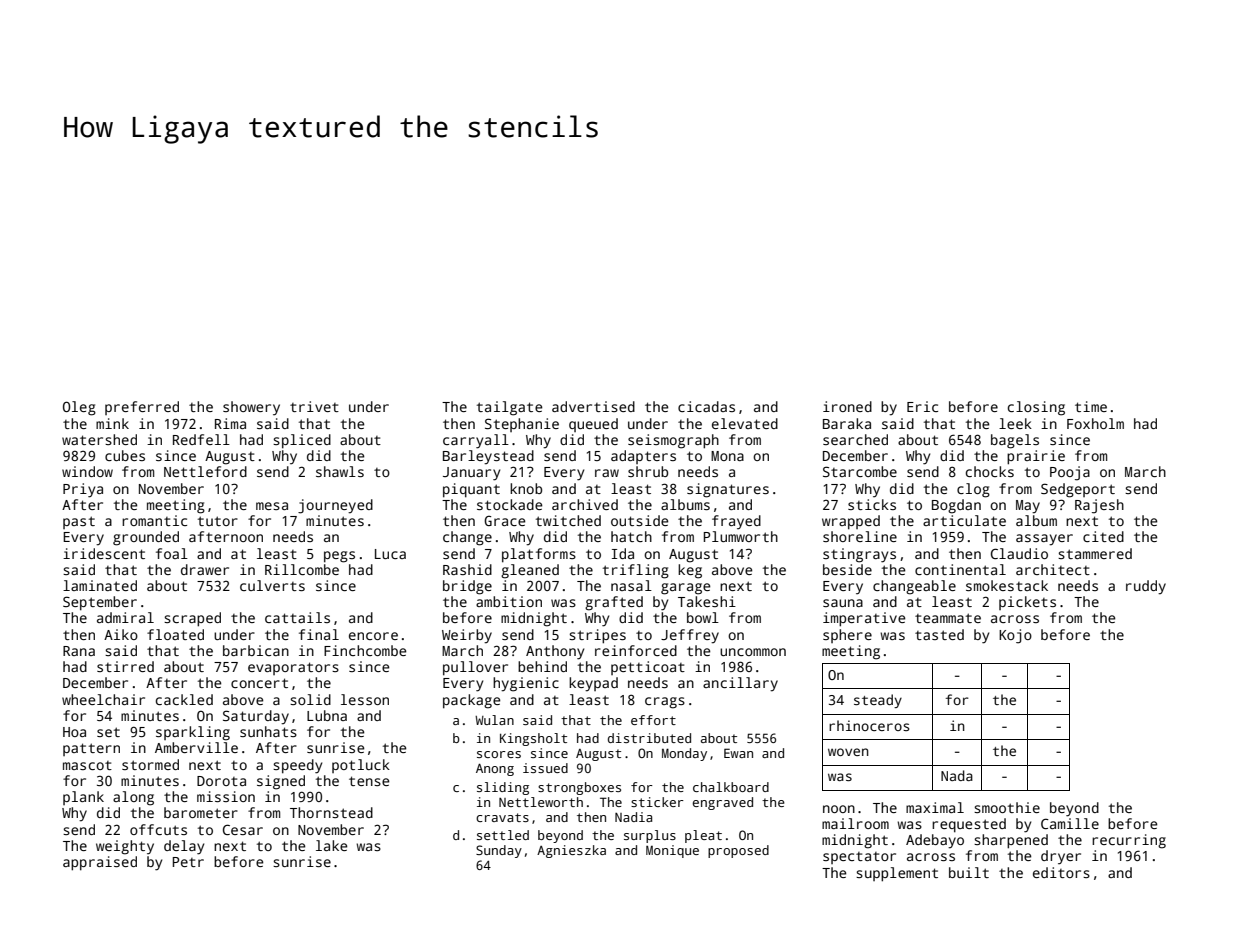 Image resolution: width=1233 pixels, height=952 pixels. Describe the element at coordinates (703, 617) in the screenshot. I see `bowl` at that location.
